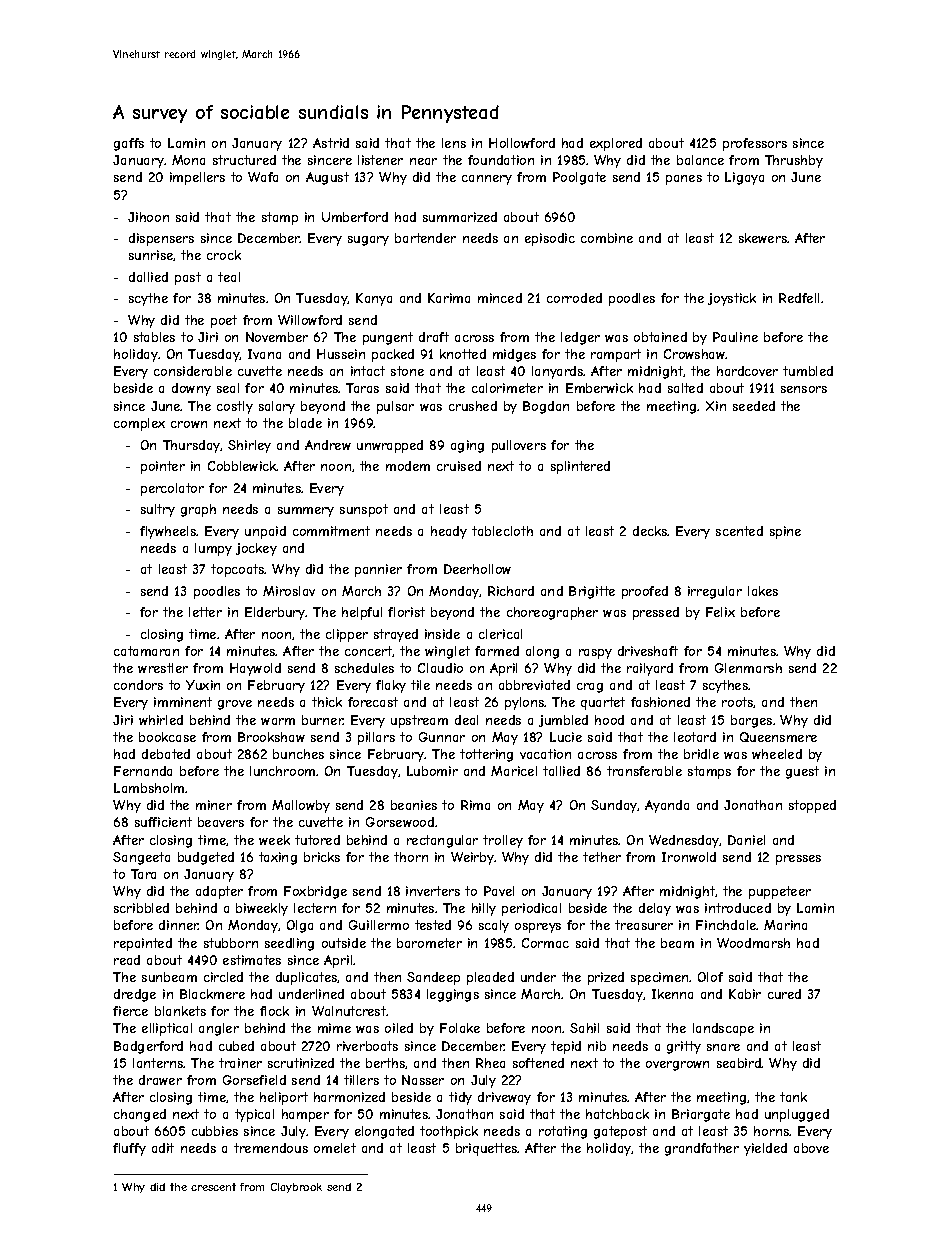 The height and width of the image is (1233, 952). Describe the element at coordinates (531, 909) in the image. I see `periodical` at that location.
